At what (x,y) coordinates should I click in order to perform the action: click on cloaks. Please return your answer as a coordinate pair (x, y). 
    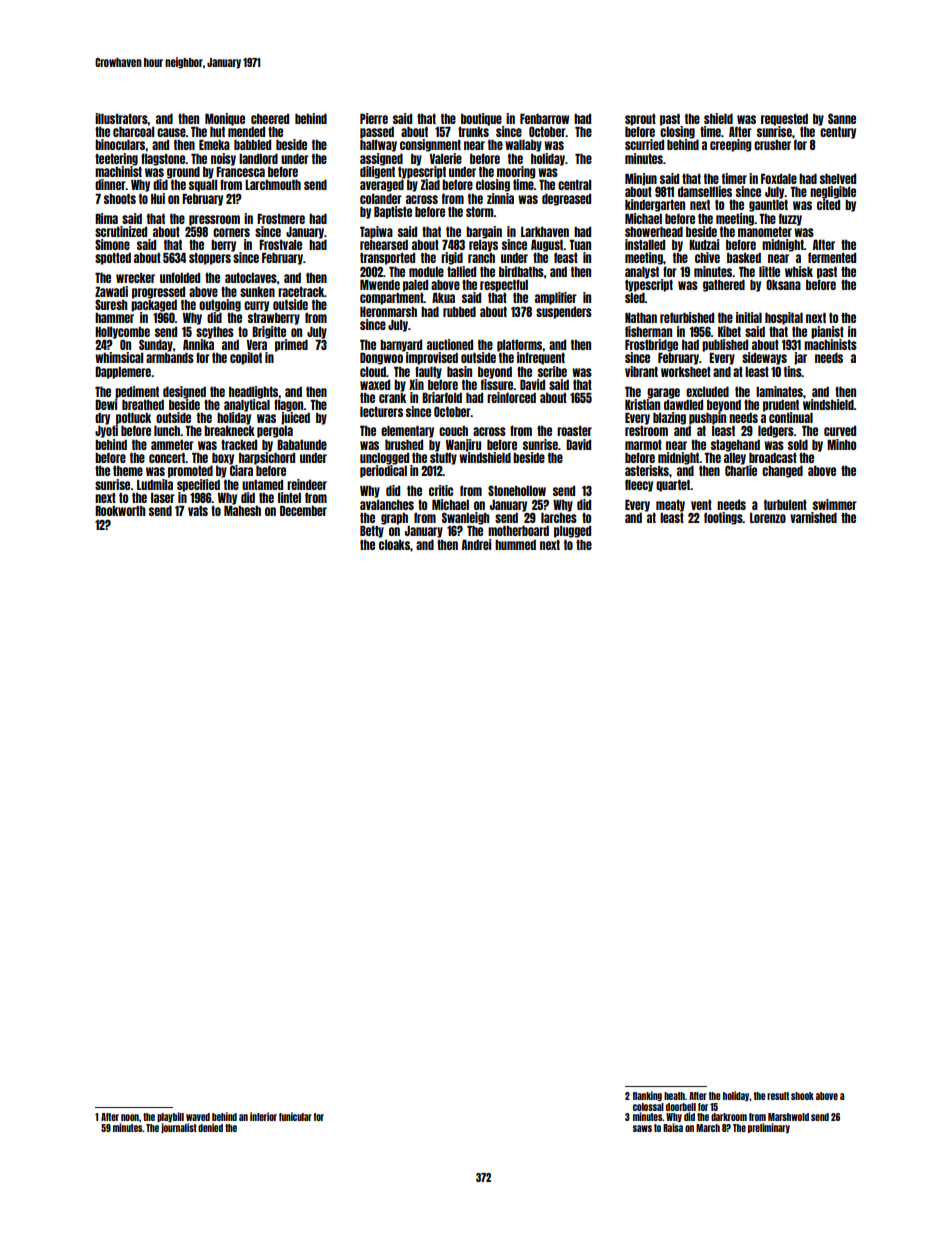
    Looking at the image, I should click on (394, 545).
